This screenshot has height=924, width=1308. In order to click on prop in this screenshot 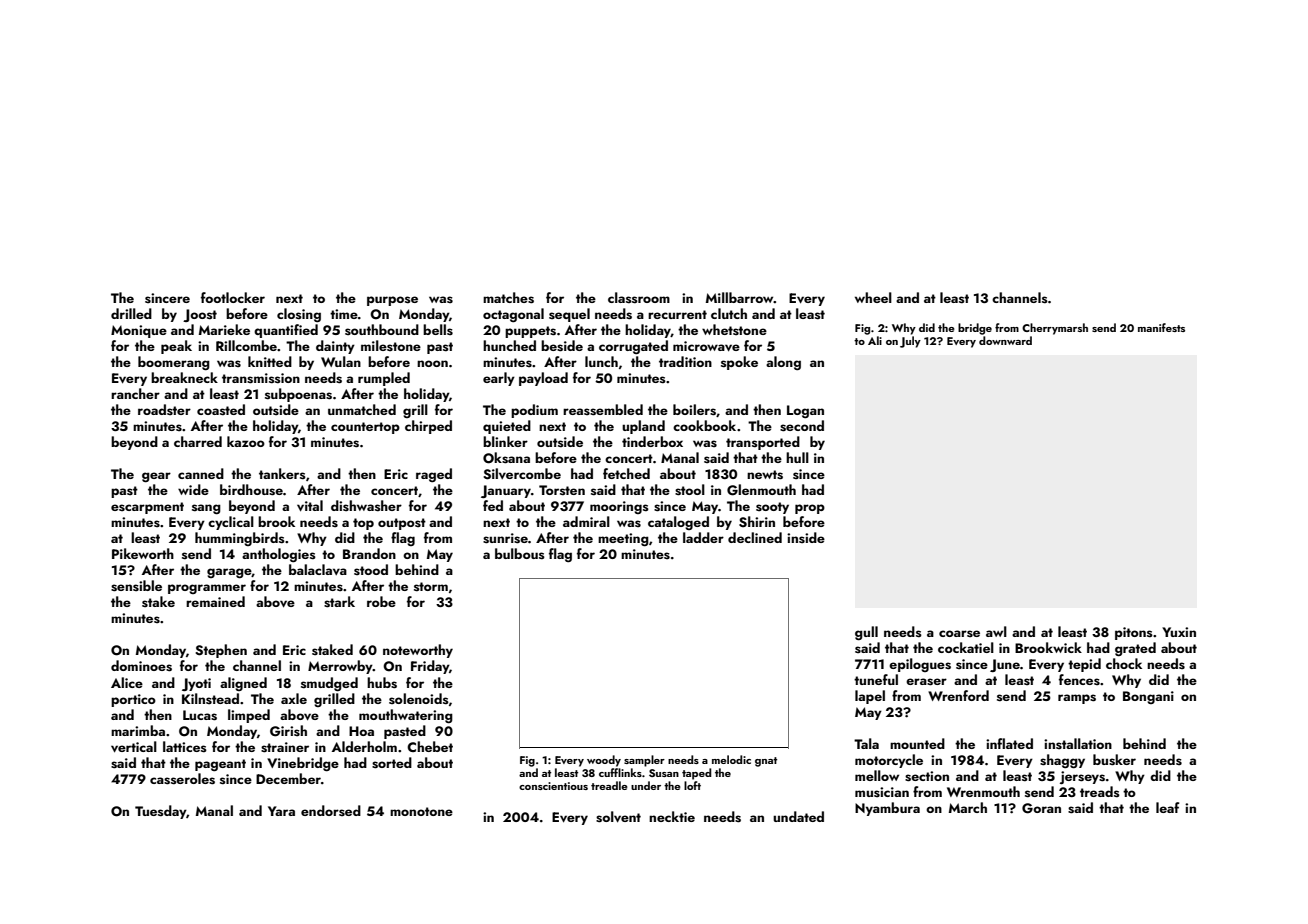, I will do `click(810, 509)`.
